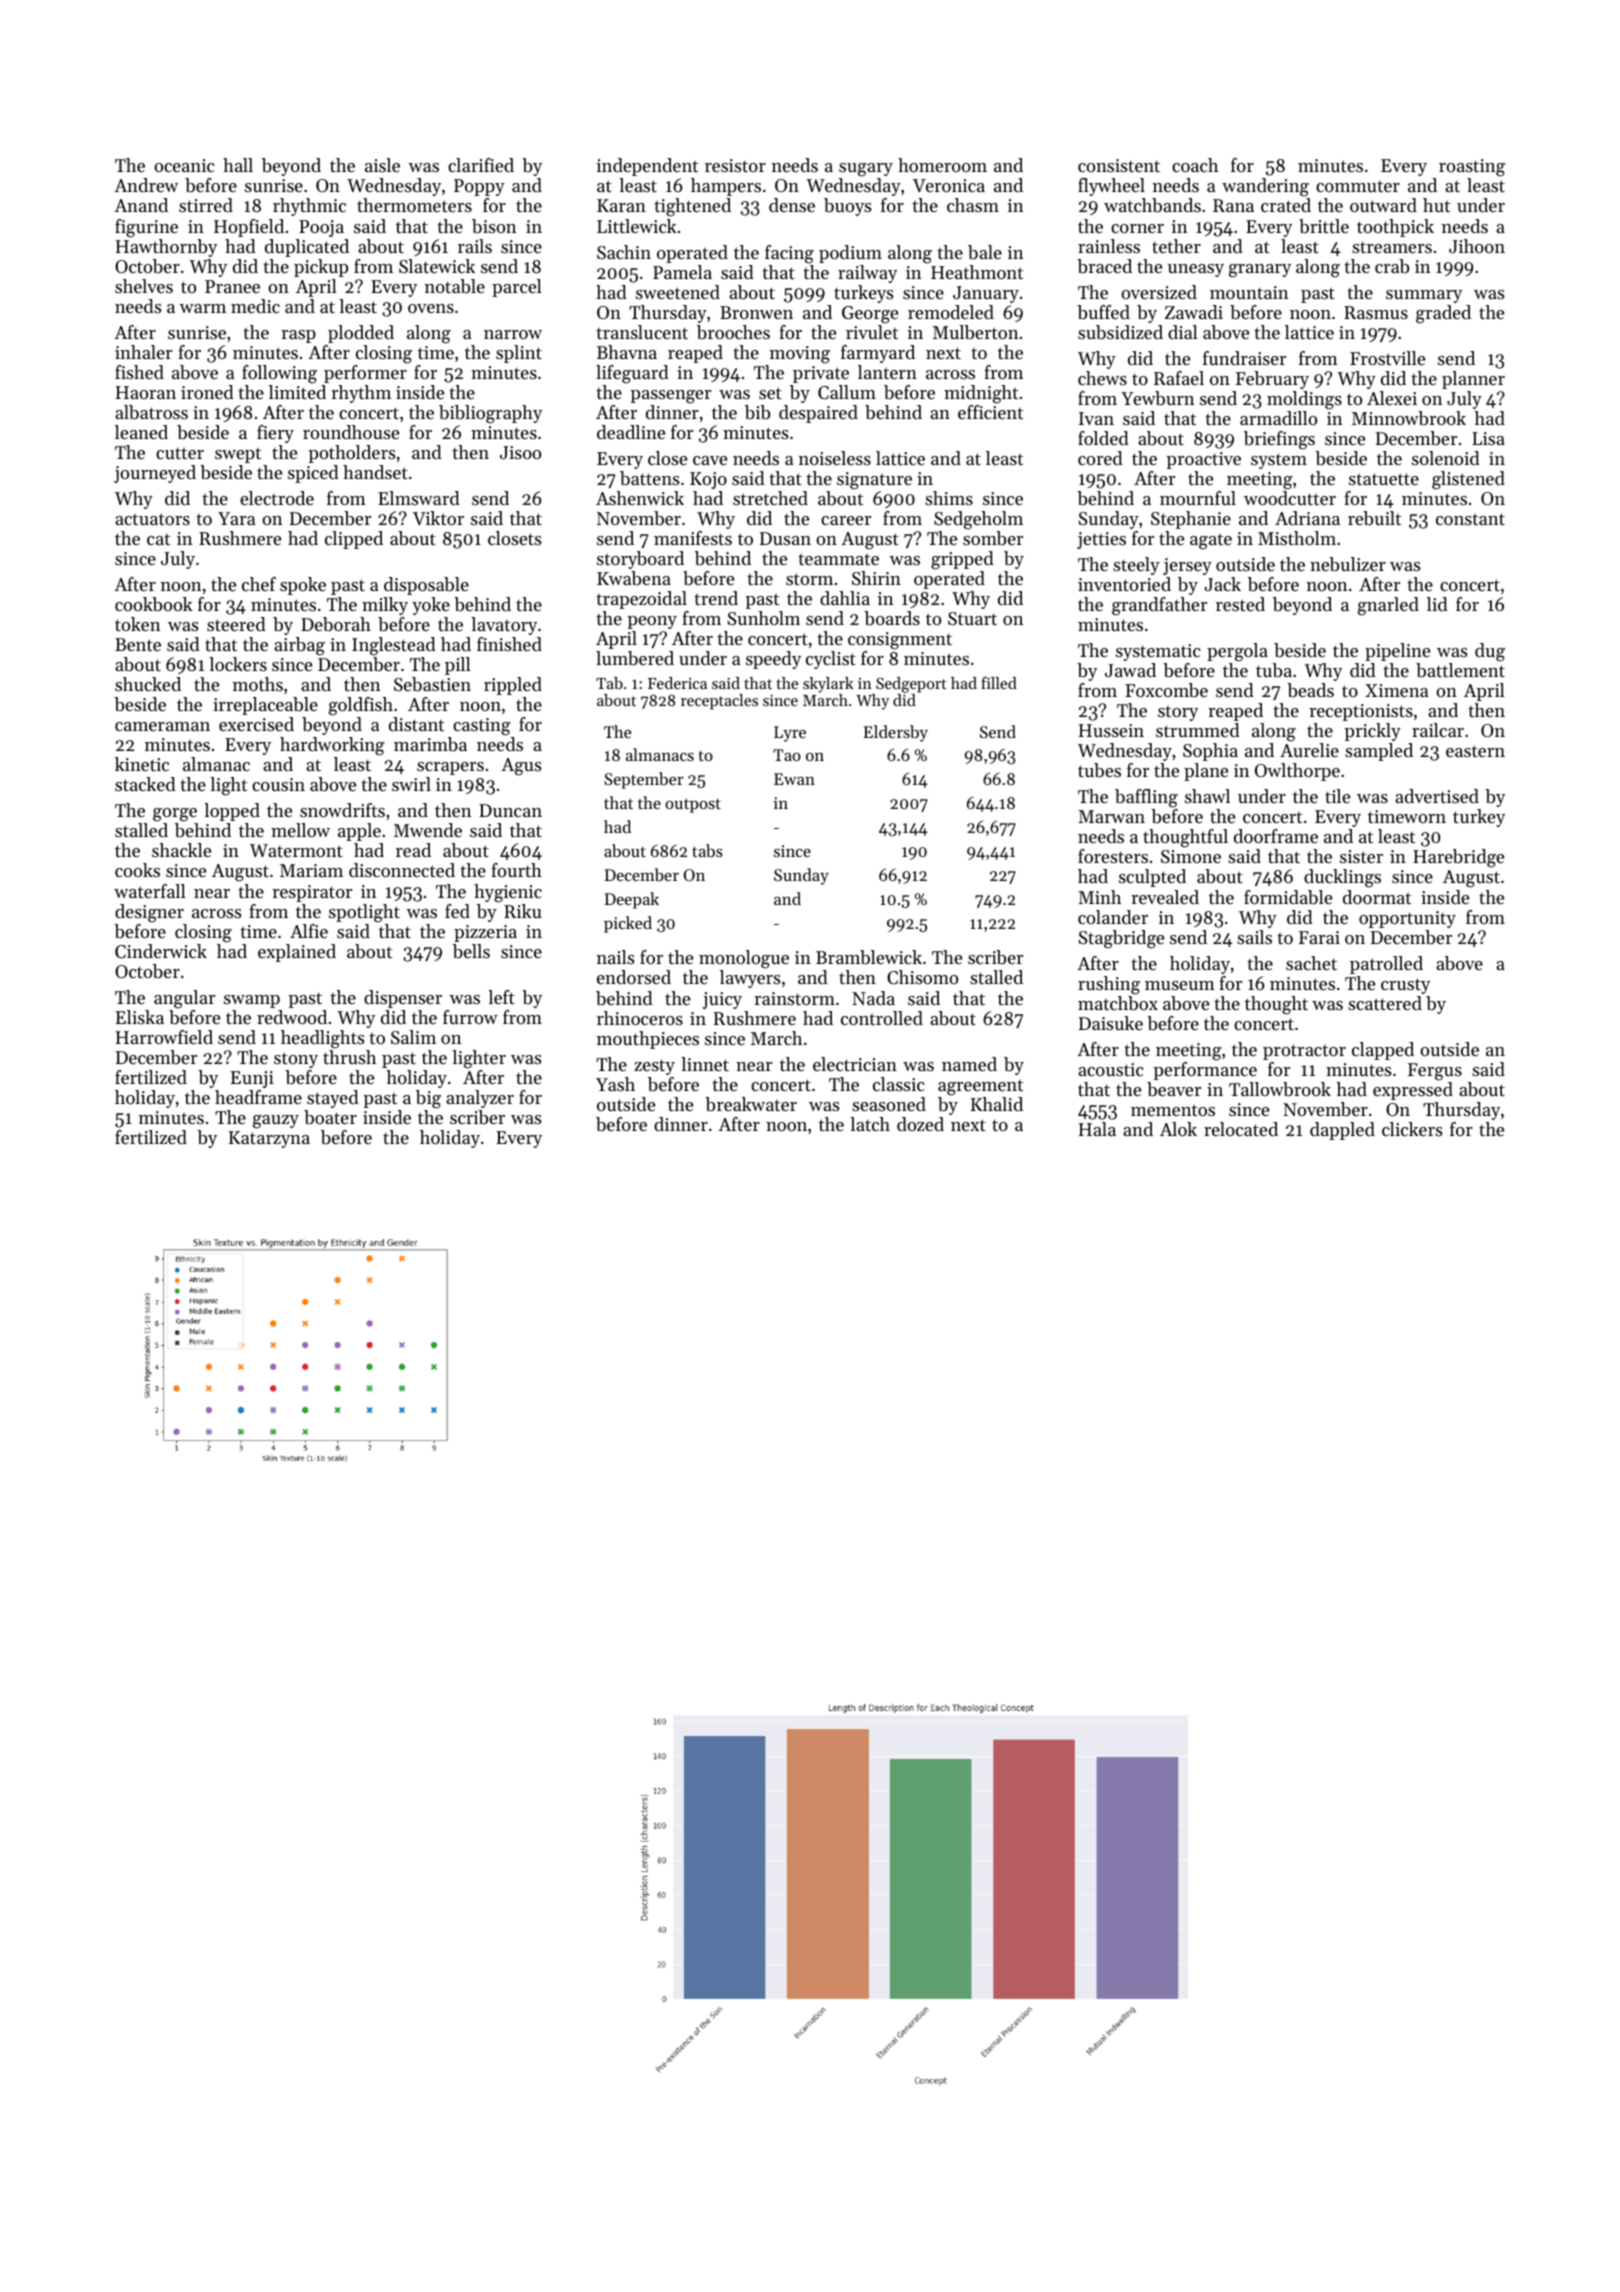 The height and width of the screenshot is (2292, 1620). Describe the element at coordinates (1159, 292) in the screenshot. I see `oversized` at that location.
